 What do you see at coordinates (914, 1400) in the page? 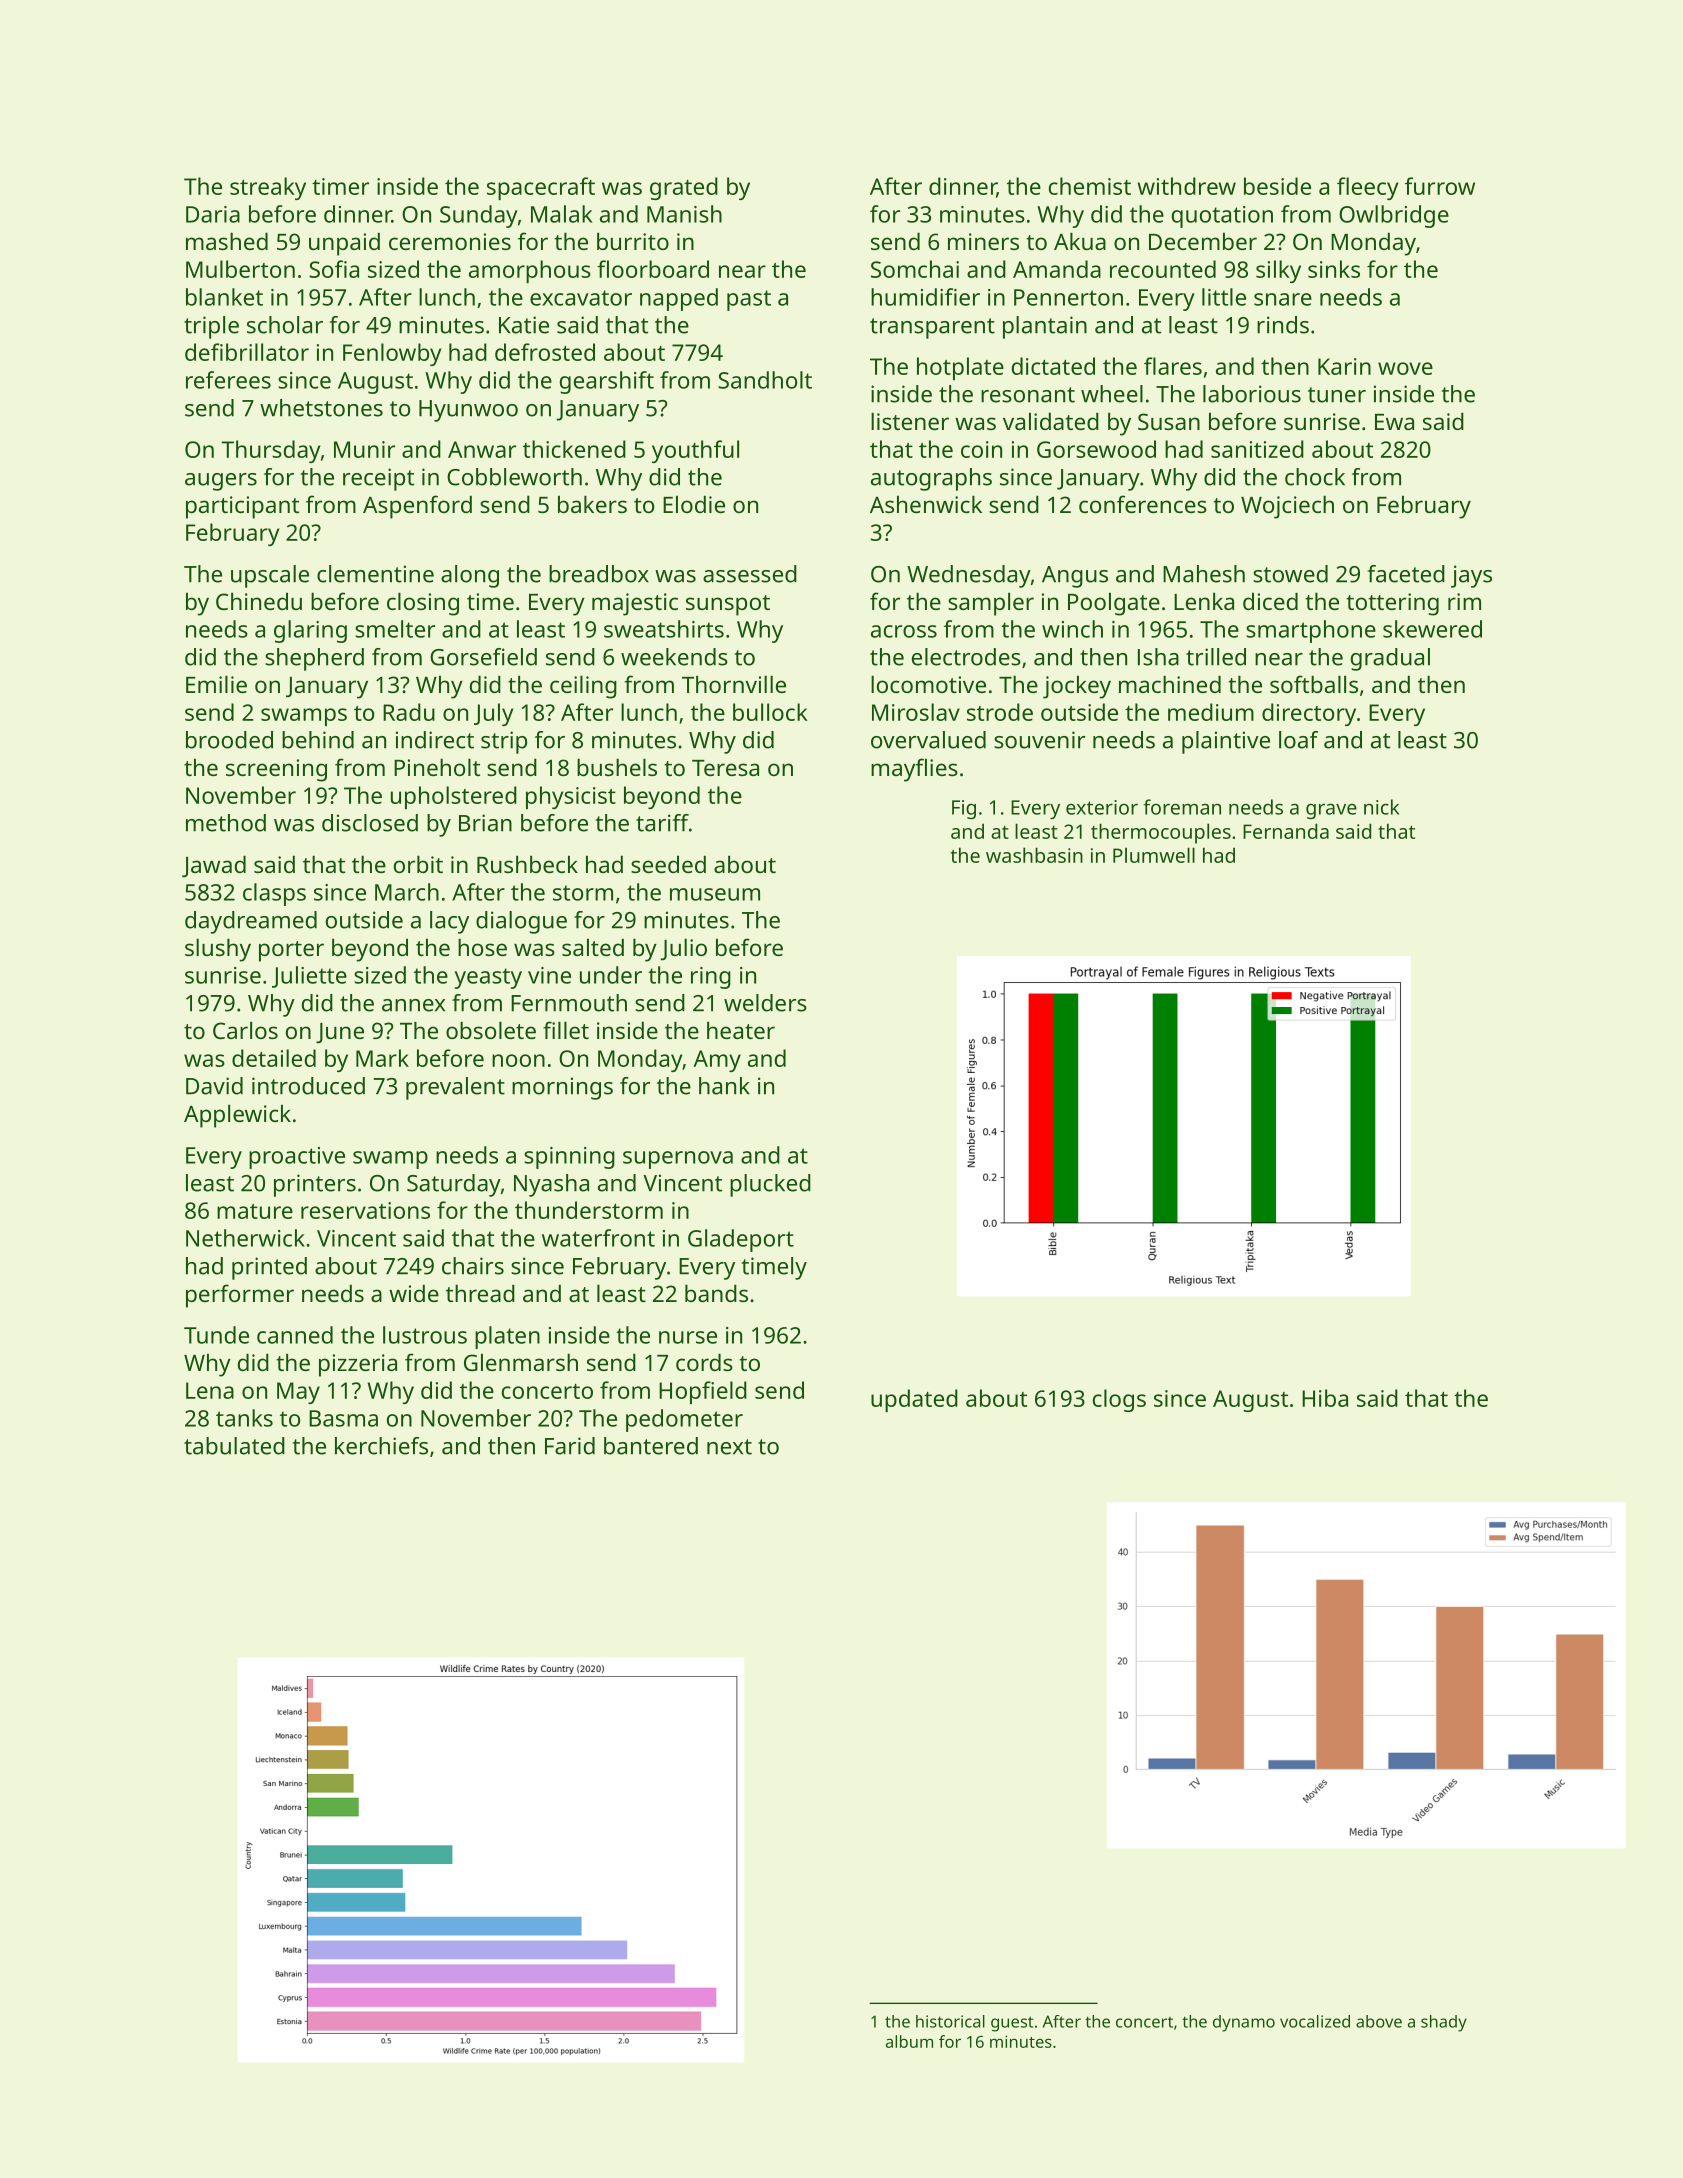
I see `updated` at bounding box center [914, 1400].
